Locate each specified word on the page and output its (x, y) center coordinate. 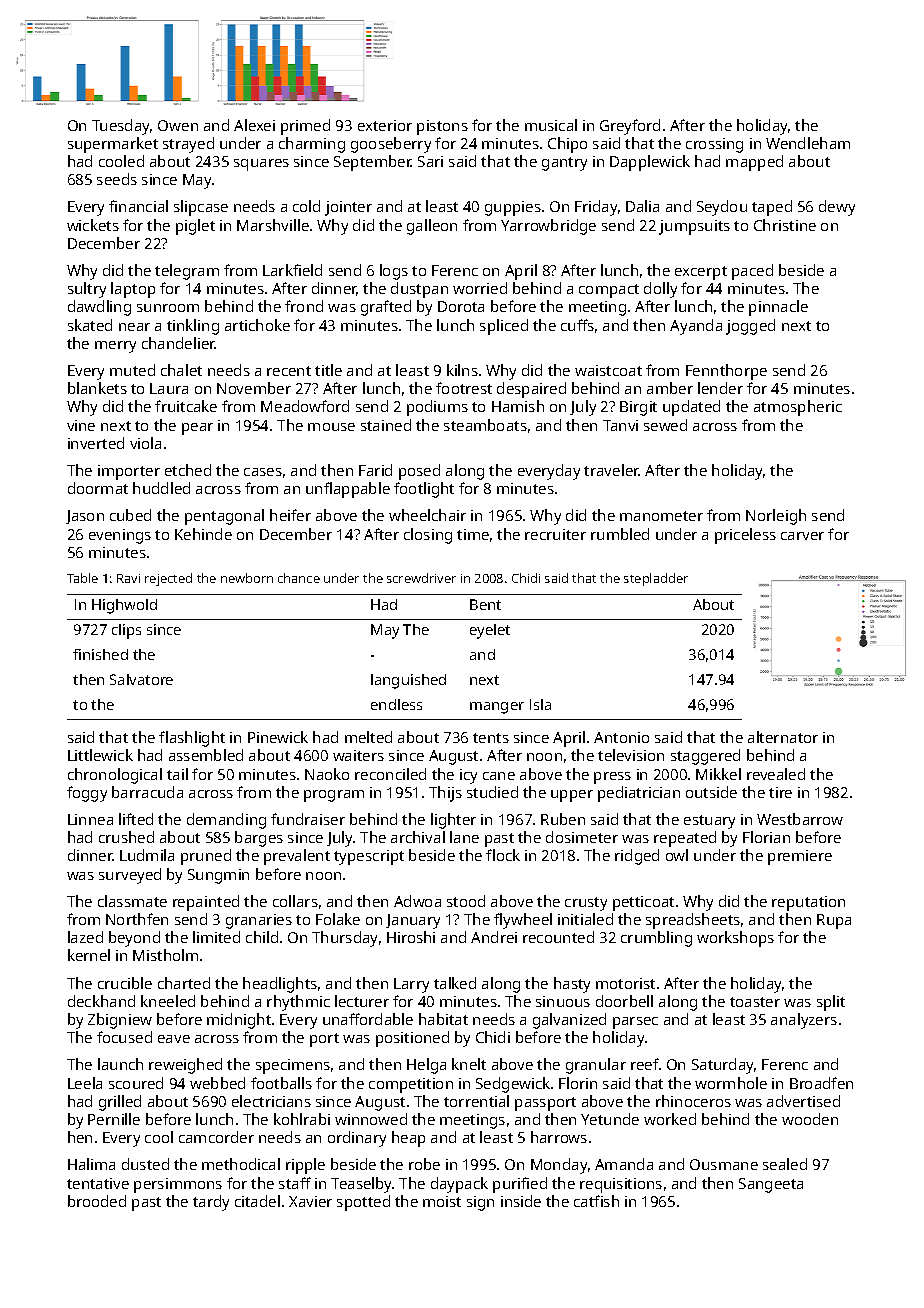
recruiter (555, 534)
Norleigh (776, 517)
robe (424, 1164)
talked (455, 983)
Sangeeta (771, 1185)
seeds (117, 179)
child (262, 937)
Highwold (124, 606)
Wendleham (808, 143)
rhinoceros (693, 1101)
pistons (442, 127)
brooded (97, 1201)
